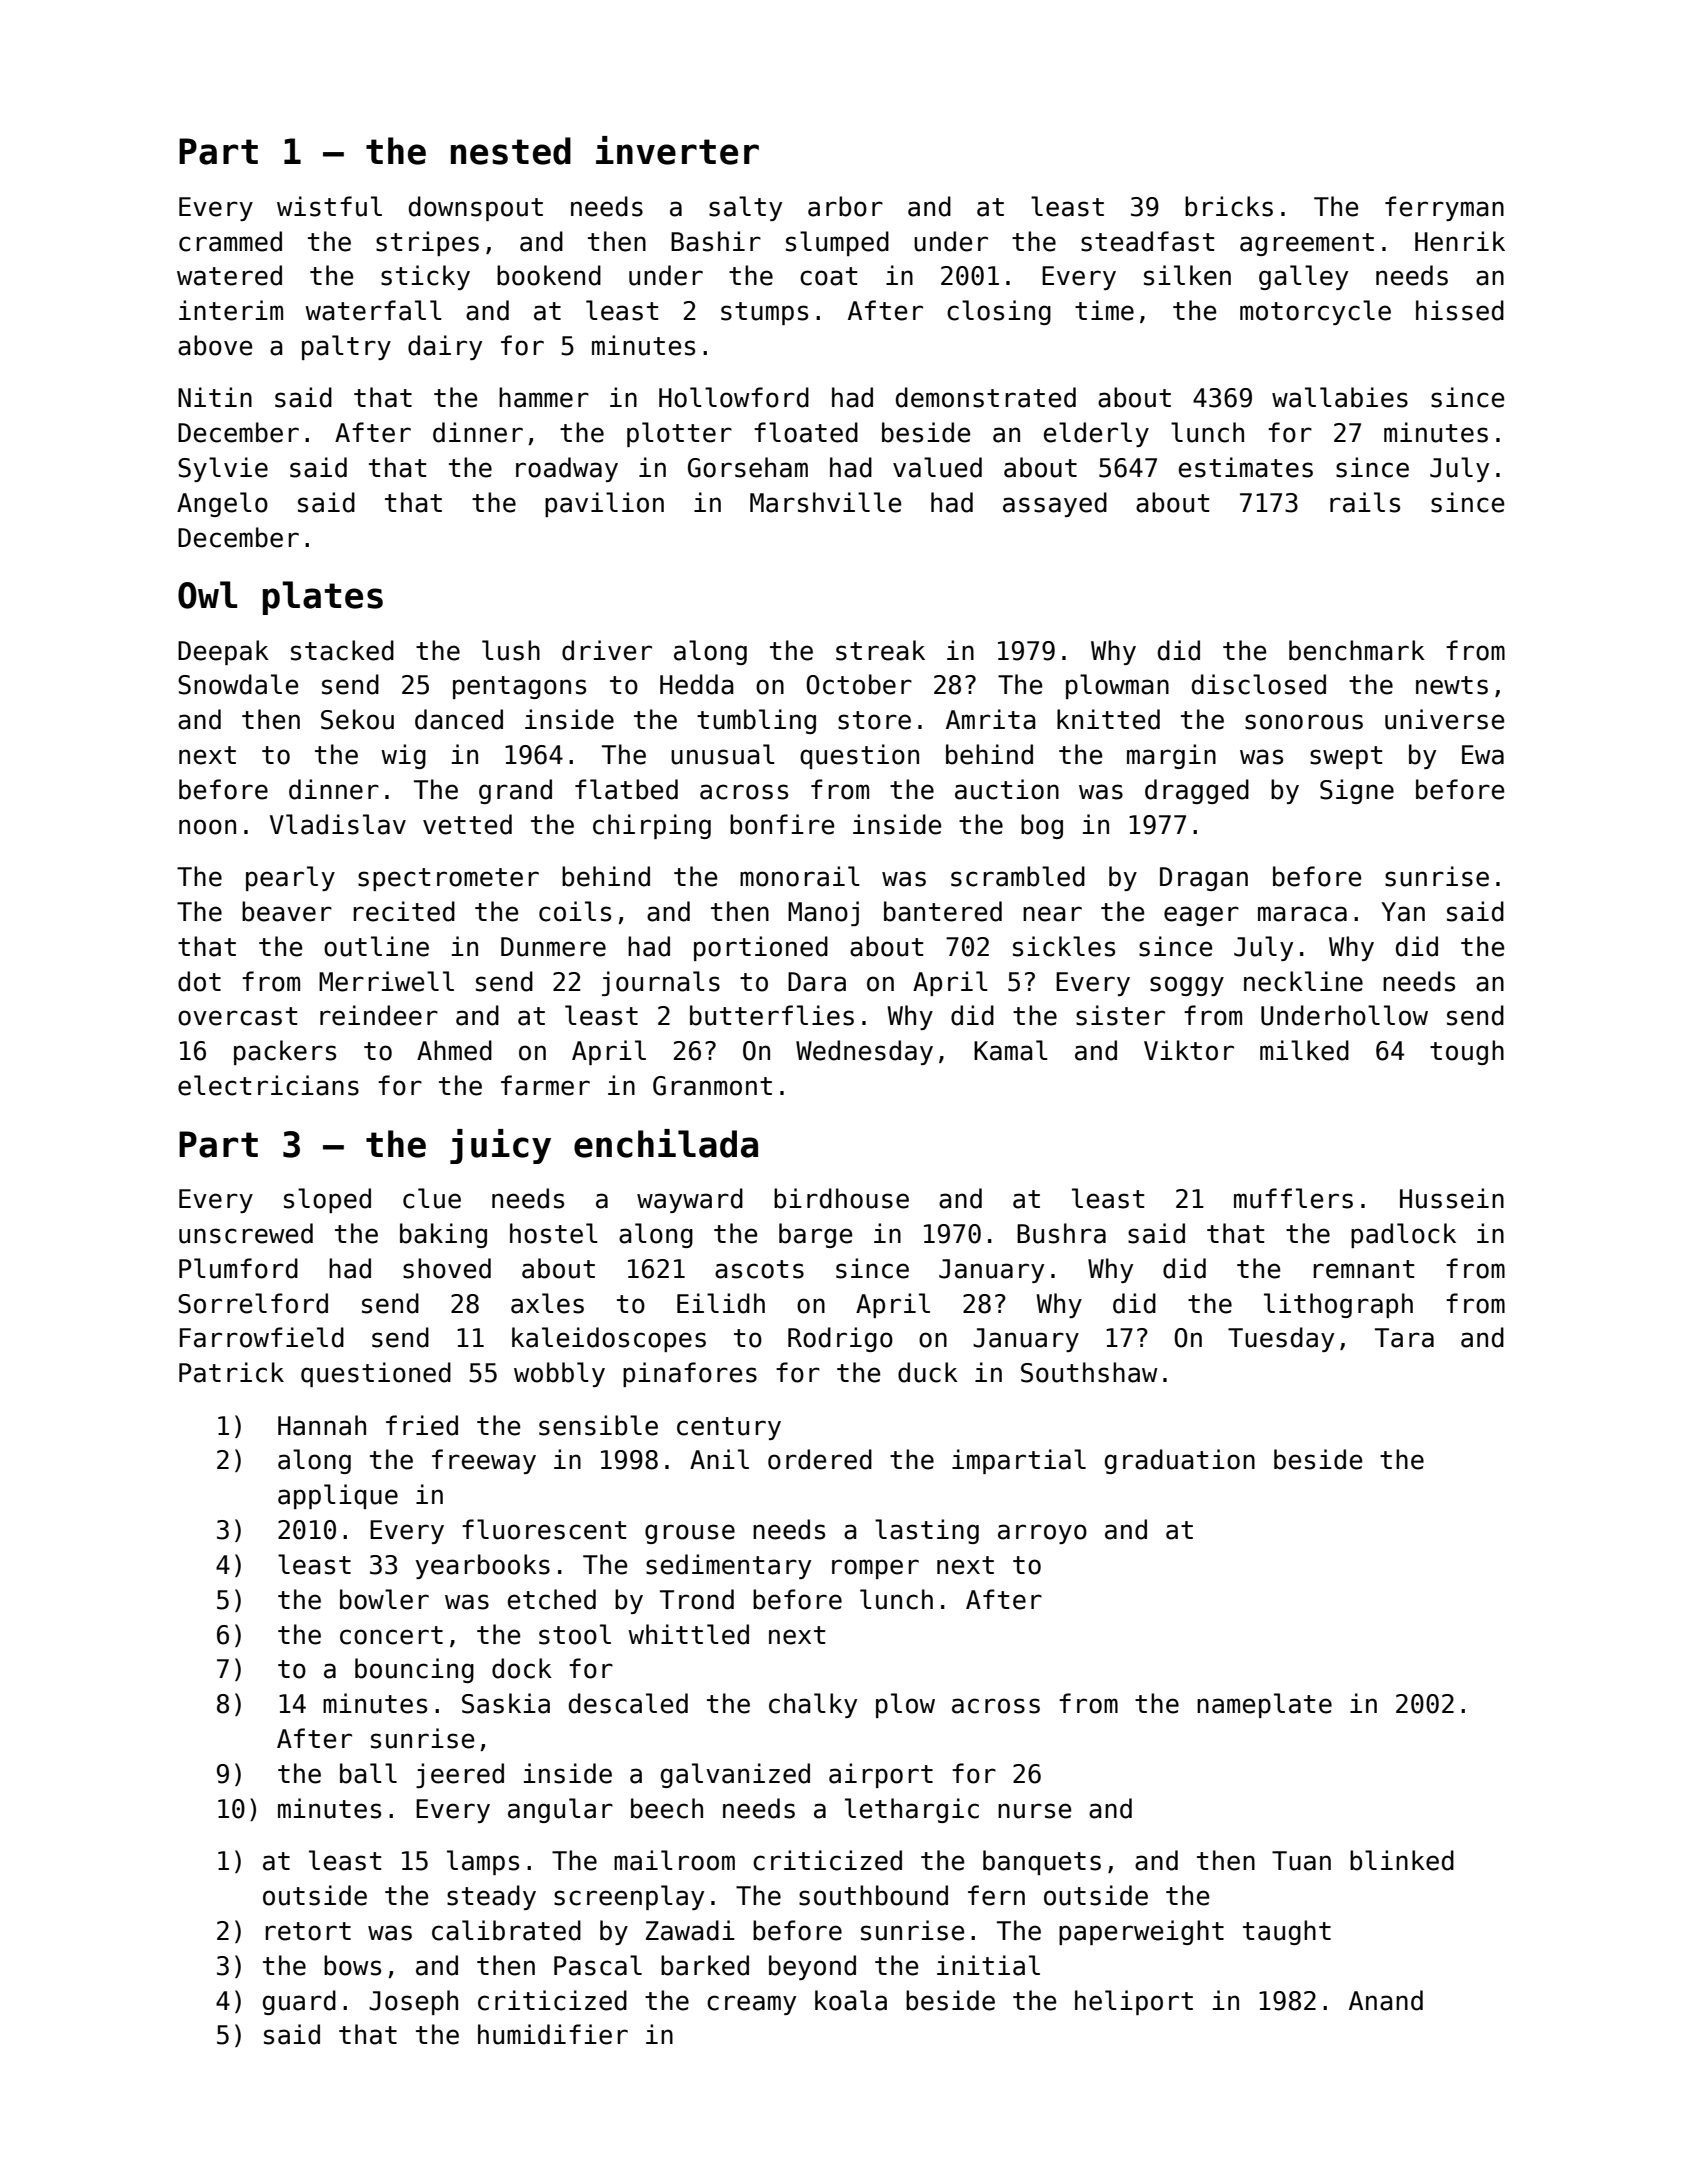  I want to click on rails, so click(1365, 502).
